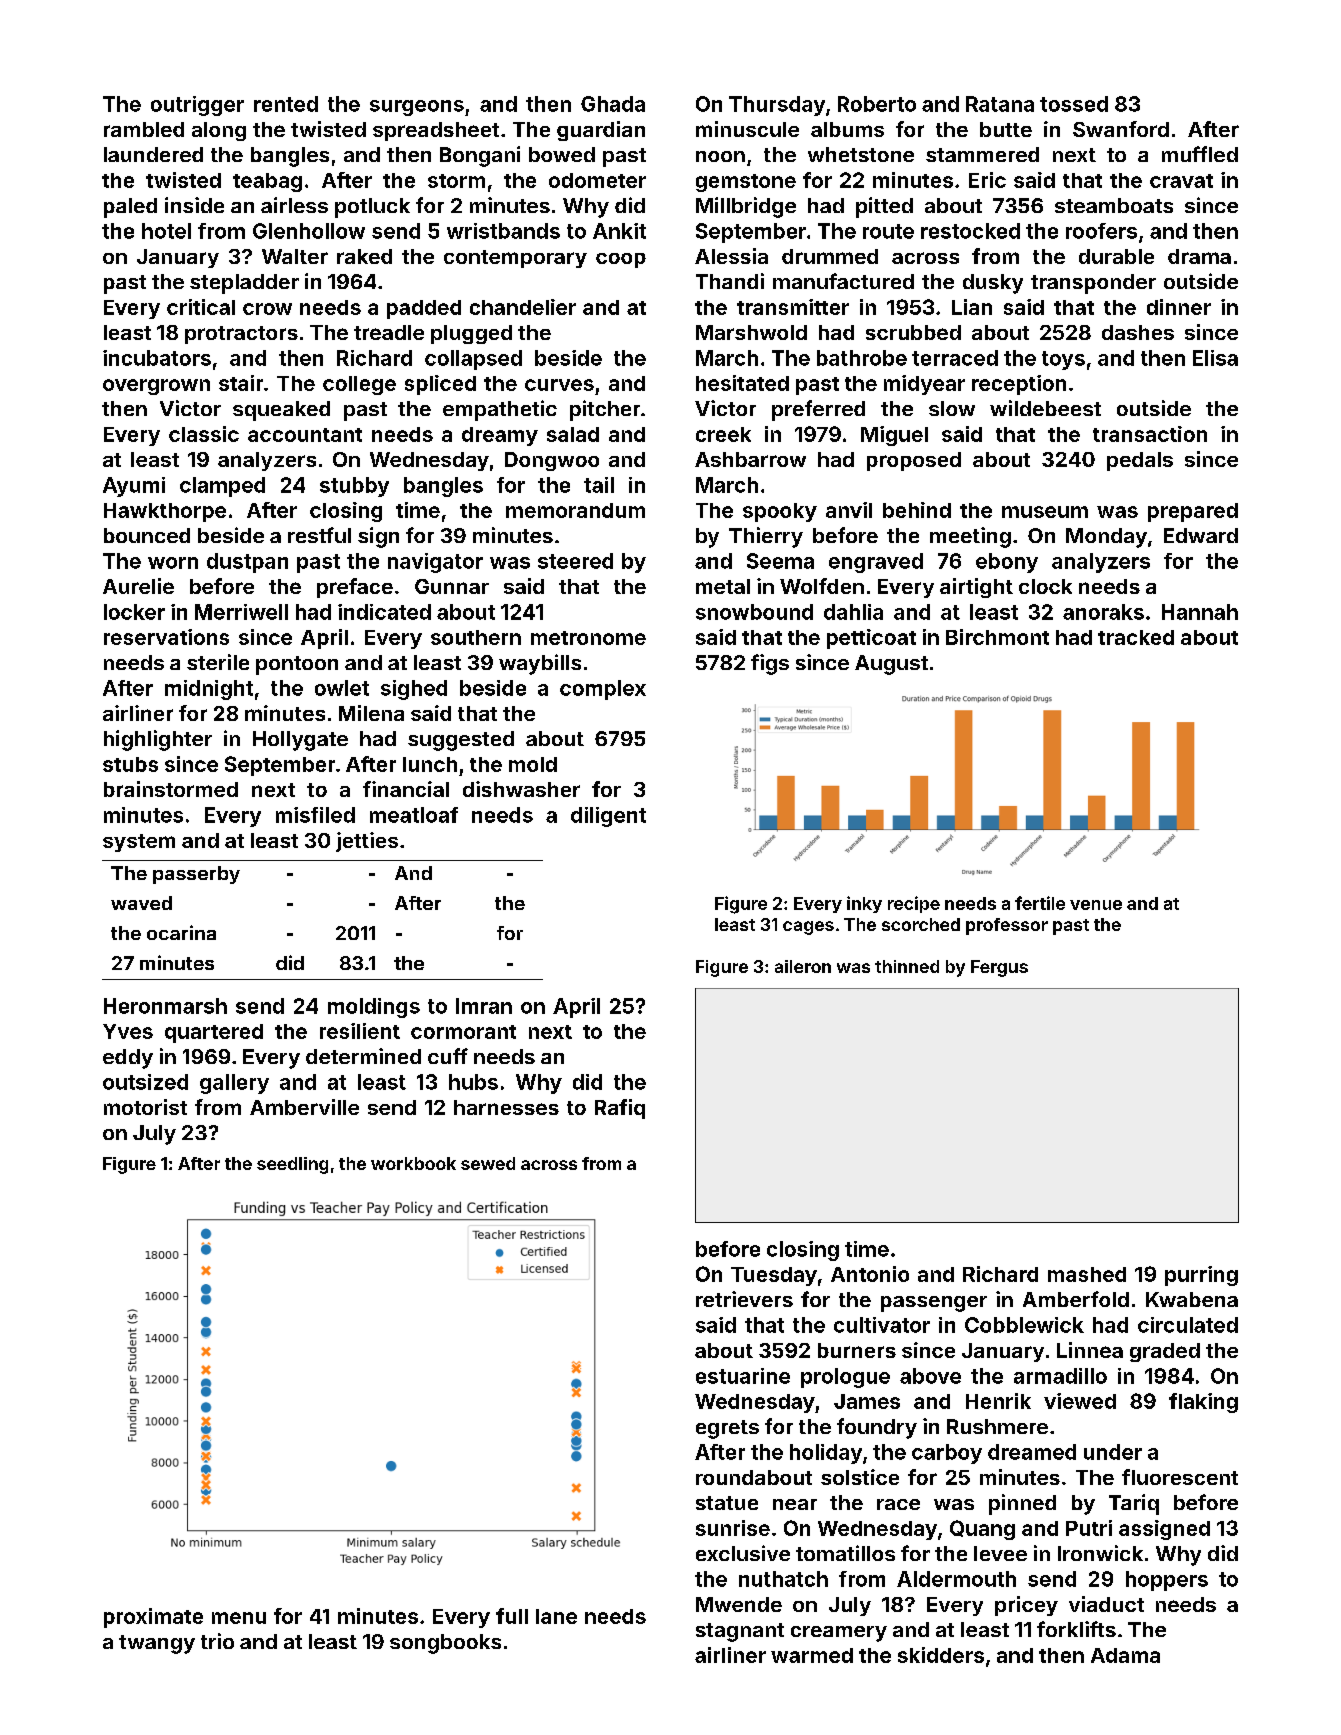  Describe the element at coordinates (1032, 1452) in the screenshot. I see `dreamed` at that location.
